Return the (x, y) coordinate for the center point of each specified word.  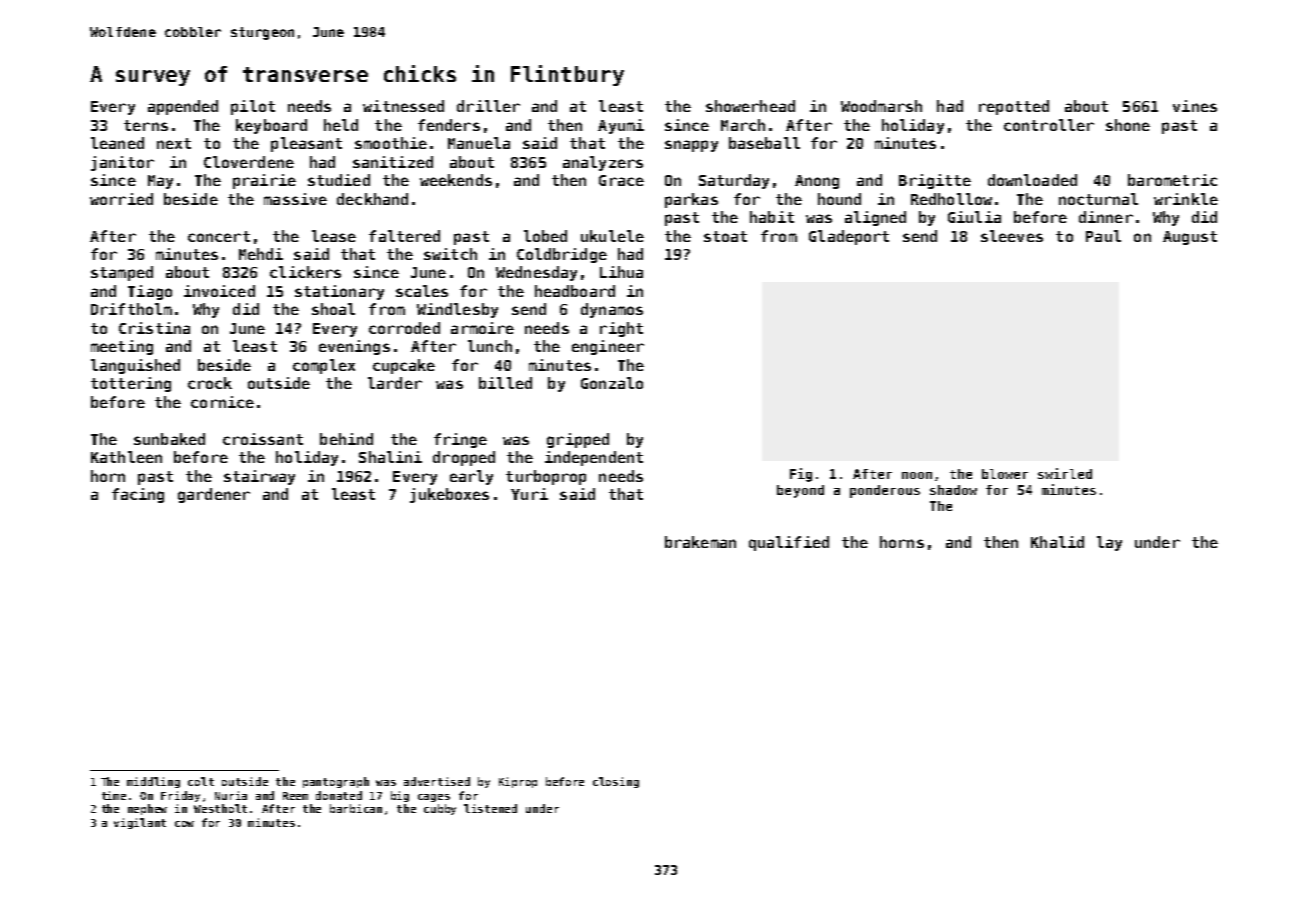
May (160, 182)
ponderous (885, 491)
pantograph (336, 782)
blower (1005, 474)
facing (138, 495)
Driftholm (131, 309)
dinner (1106, 217)
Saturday (734, 181)
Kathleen (126, 457)
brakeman (700, 542)
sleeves (1012, 236)
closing (616, 782)
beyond (800, 491)
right (621, 329)
